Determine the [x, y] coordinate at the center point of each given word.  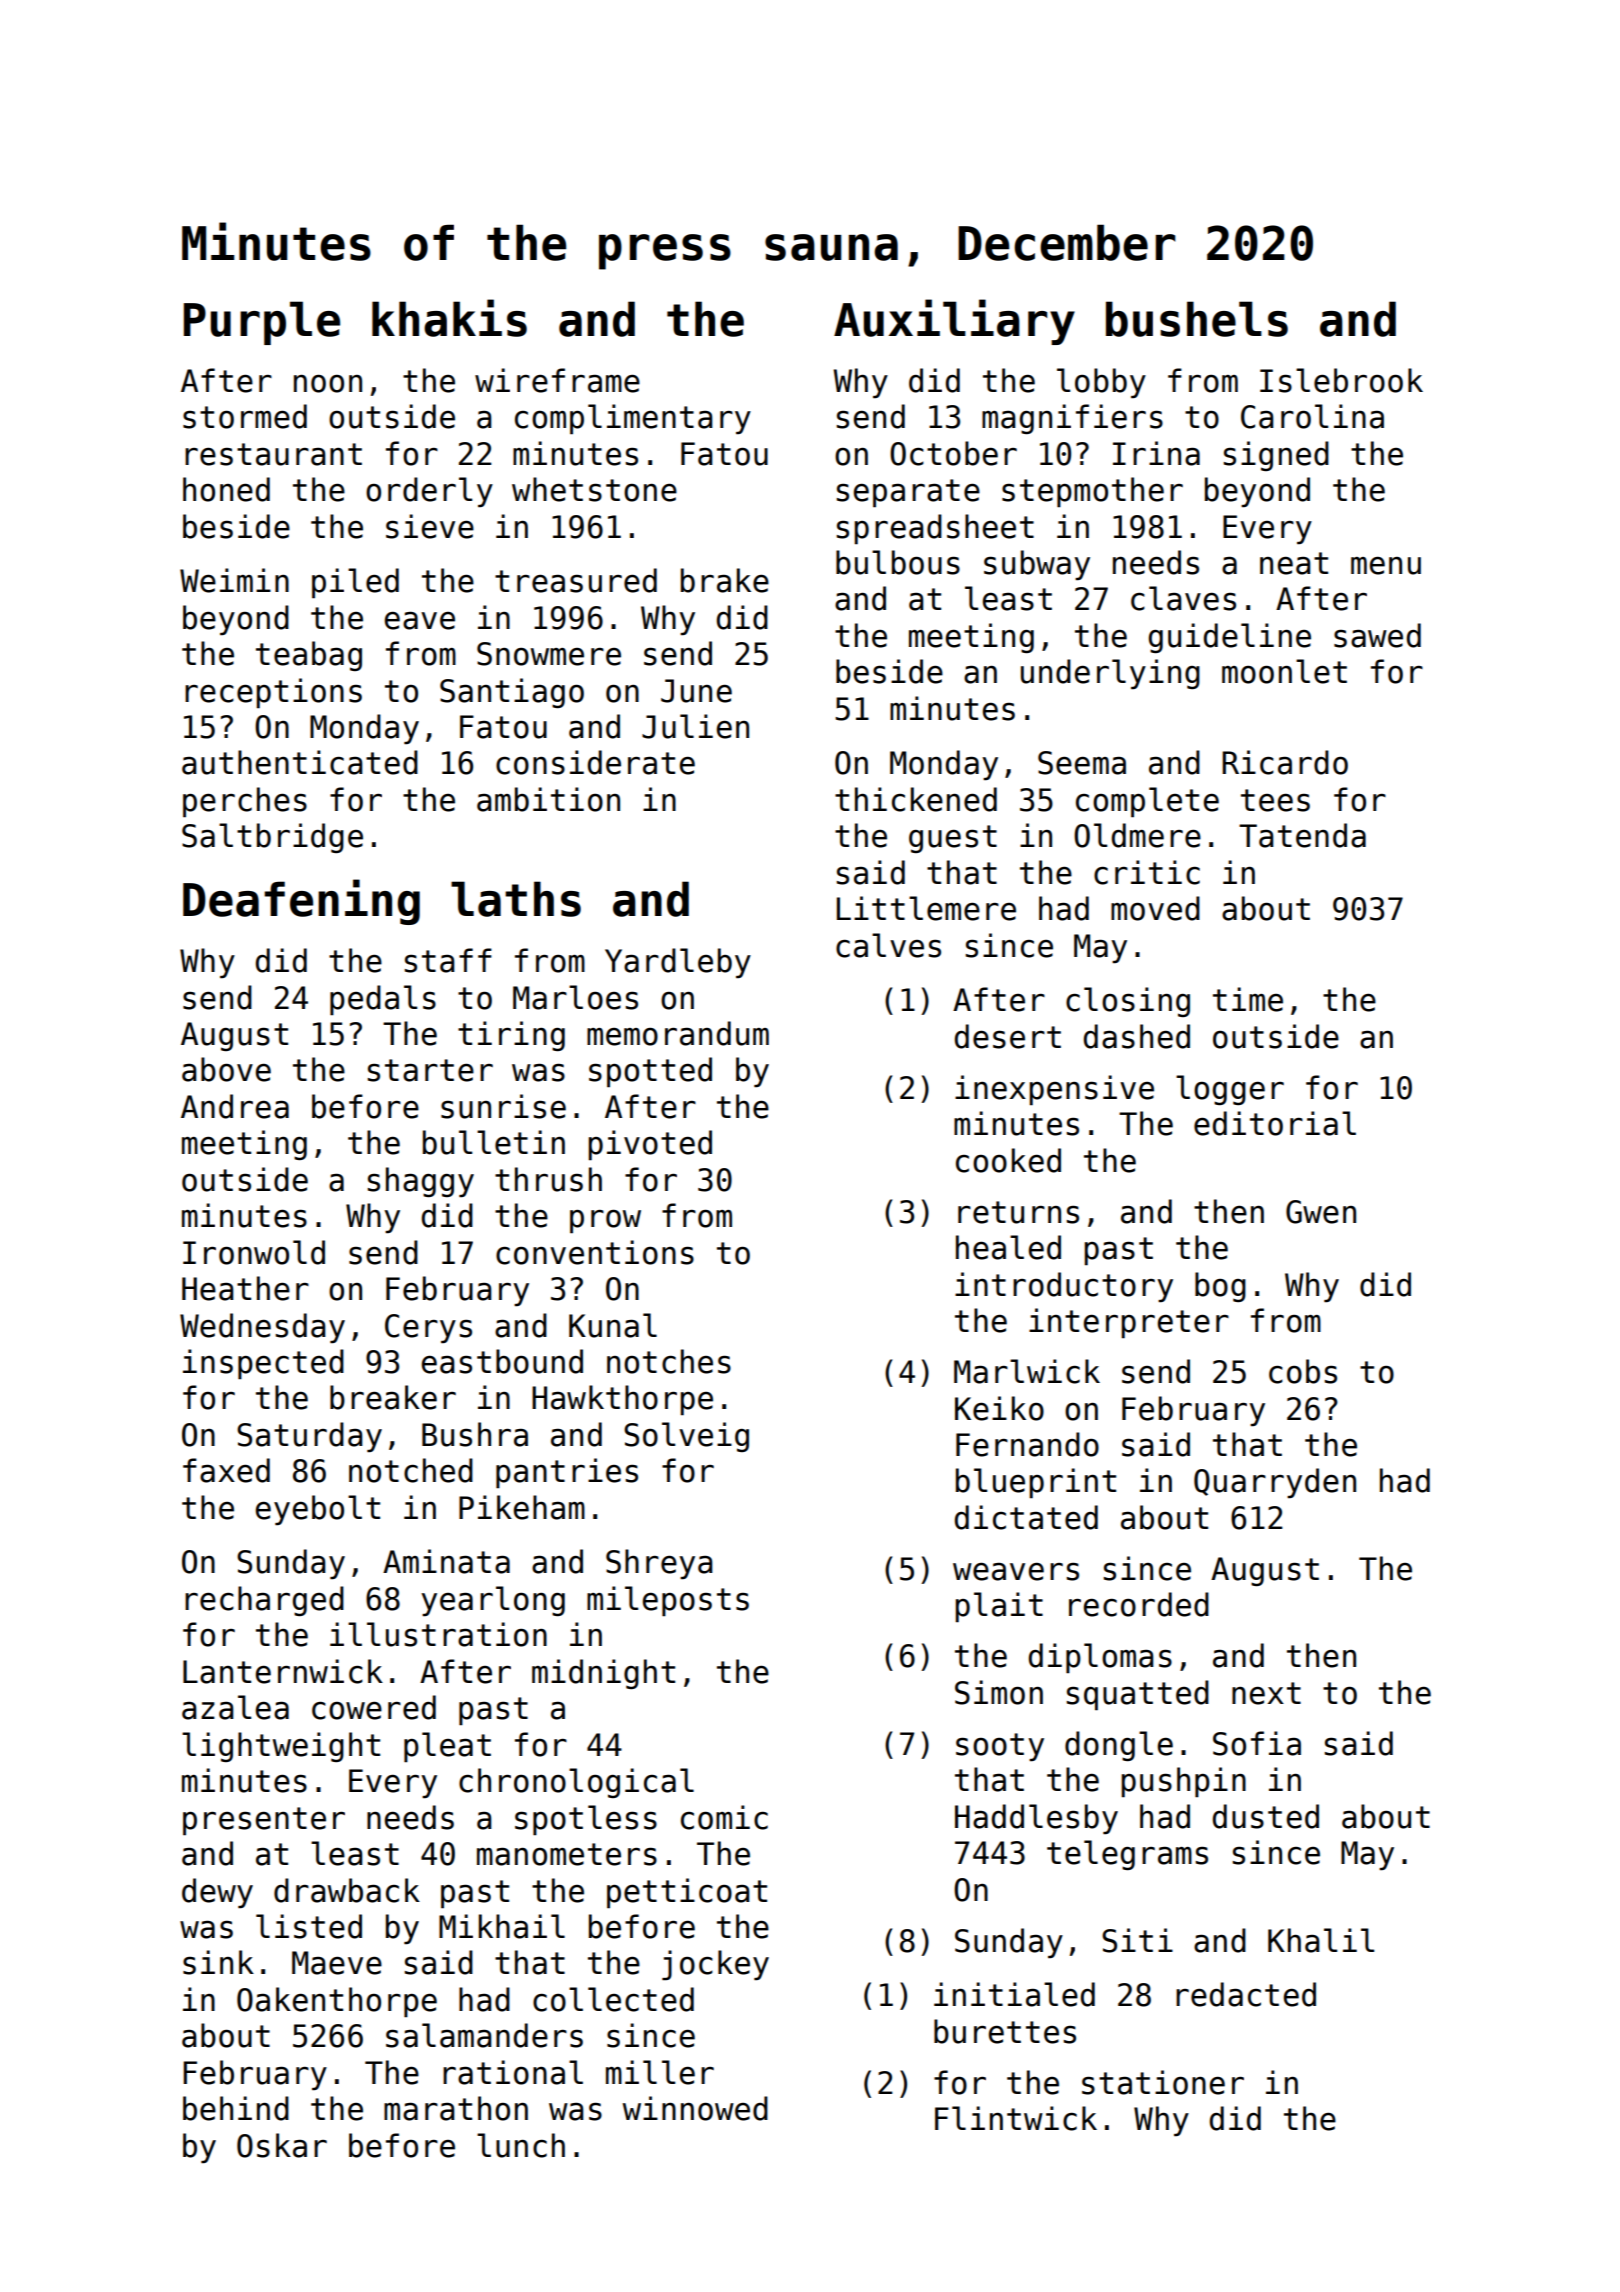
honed [226, 489]
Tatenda [1302, 835]
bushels [1197, 319]
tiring [511, 1036]
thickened [916, 799]
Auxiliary [954, 322]
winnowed [695, 2108]
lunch [521, 2145]
